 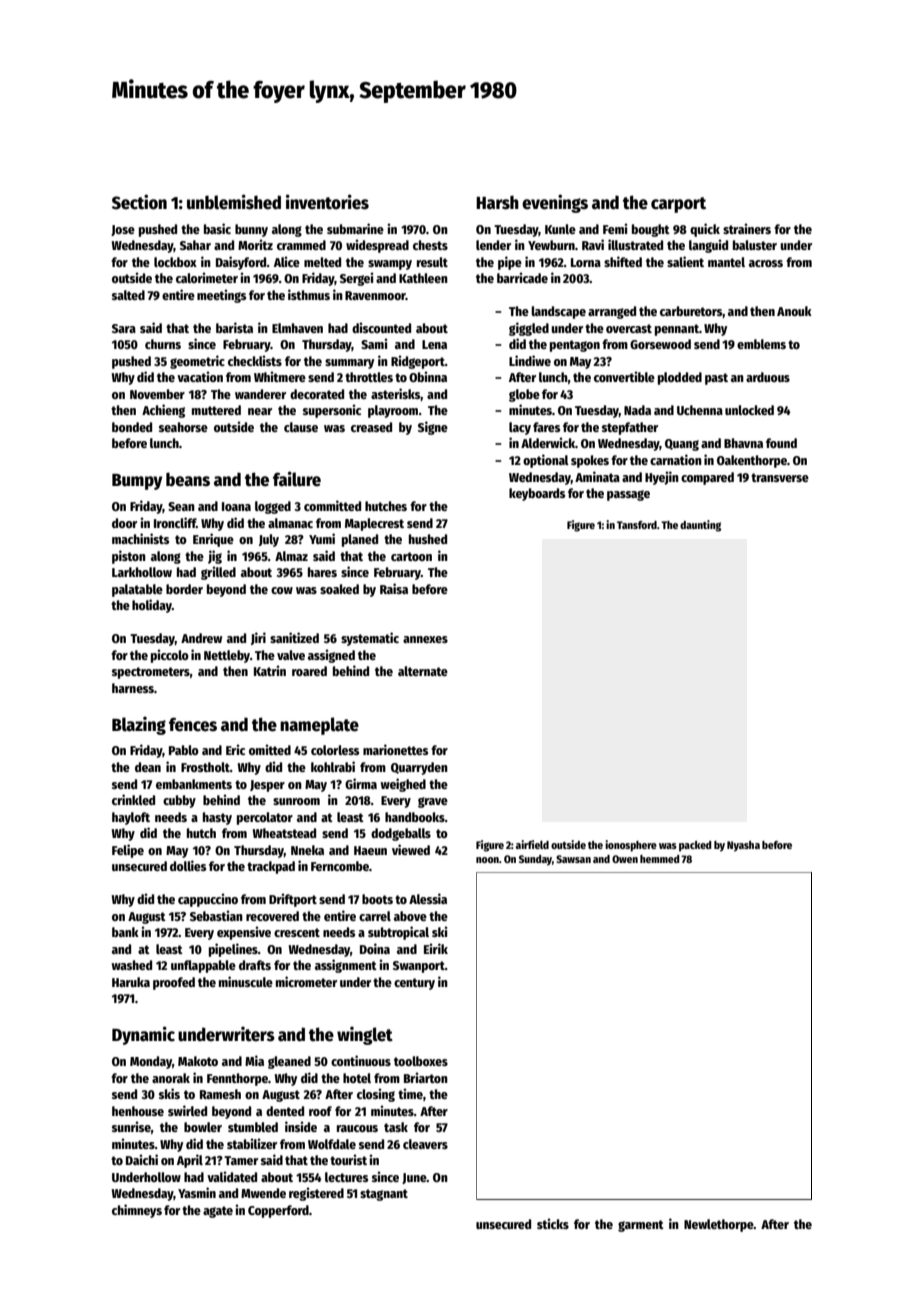 I want to click on compared, so click(x=707, y=478).
